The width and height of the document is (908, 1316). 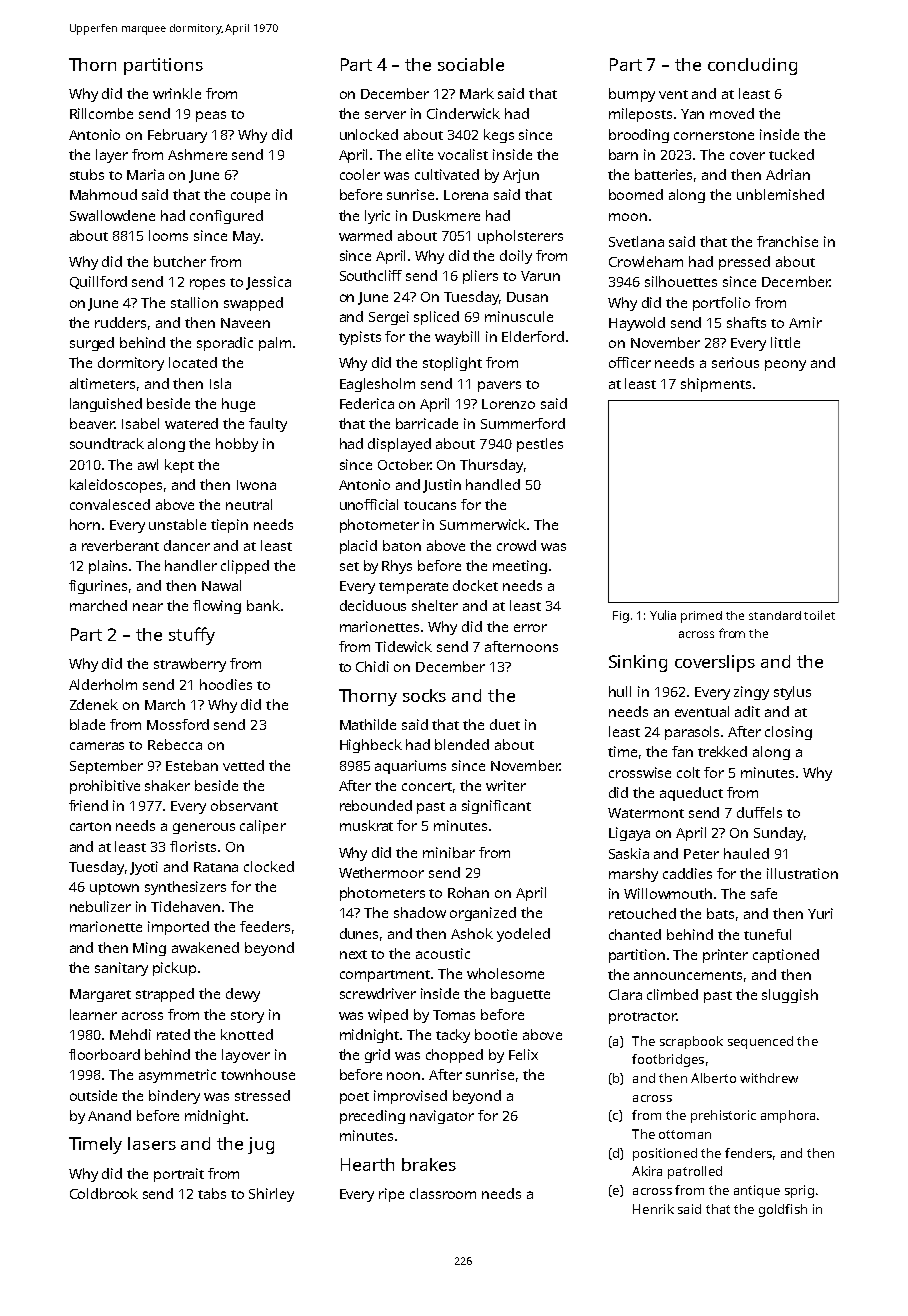 What do you see at coordinates (788, 733) in the document?
I see `closing` at bounding box center [788, 733].
